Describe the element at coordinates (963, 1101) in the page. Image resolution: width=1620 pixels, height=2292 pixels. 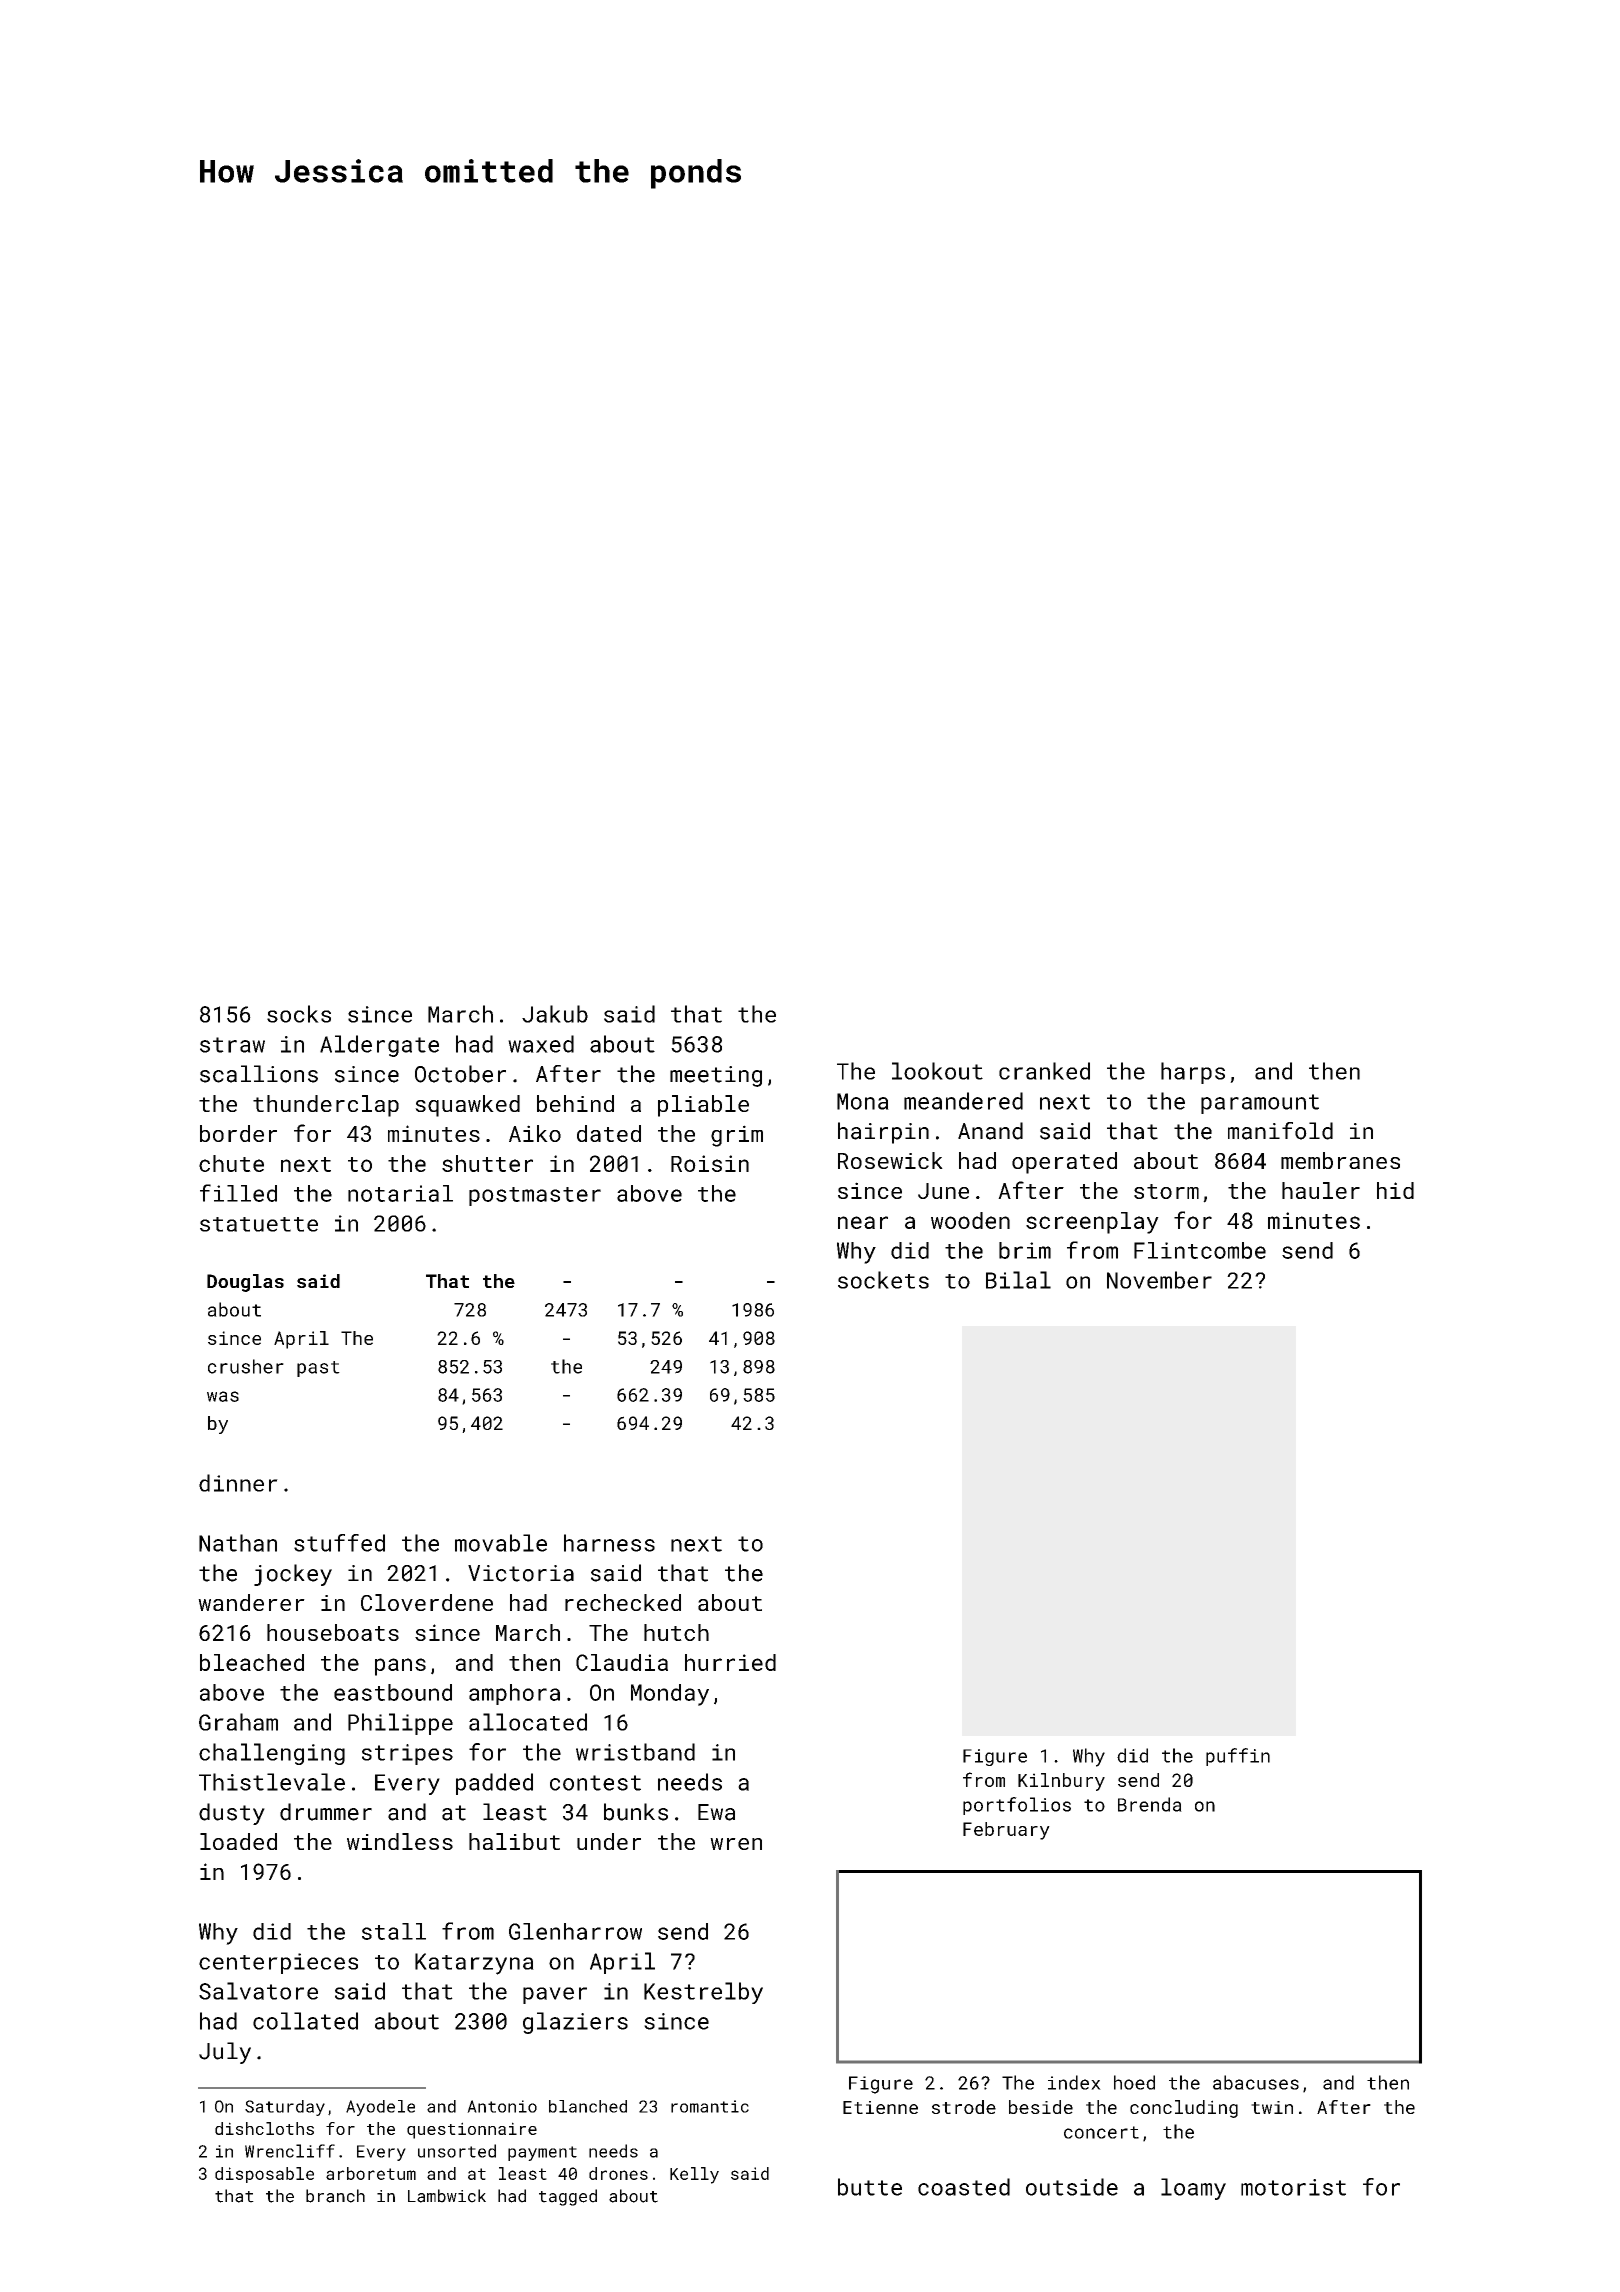
I see `meandered` at that location.
